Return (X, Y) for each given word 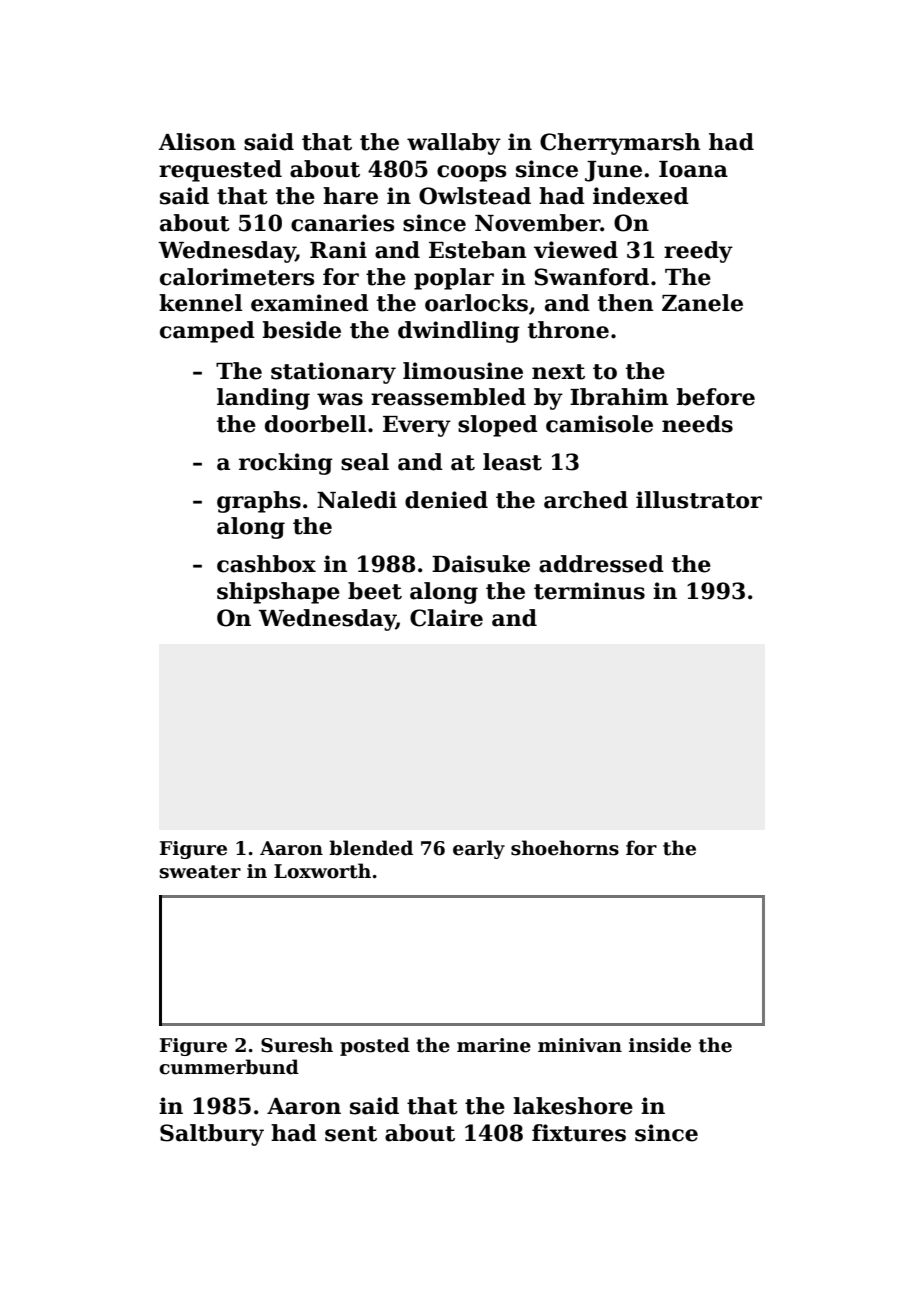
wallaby (454, 144)
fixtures (579, 1133)
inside (660, 1045)
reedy (698, 252)
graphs (259, 502)
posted (375, 1046)
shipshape (278, 593)
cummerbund (229, 1067)
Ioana (693, 169)
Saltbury (212, 1135)
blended (371, 848)
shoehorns (565, 848)
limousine (463, 371)
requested (220, 171)
